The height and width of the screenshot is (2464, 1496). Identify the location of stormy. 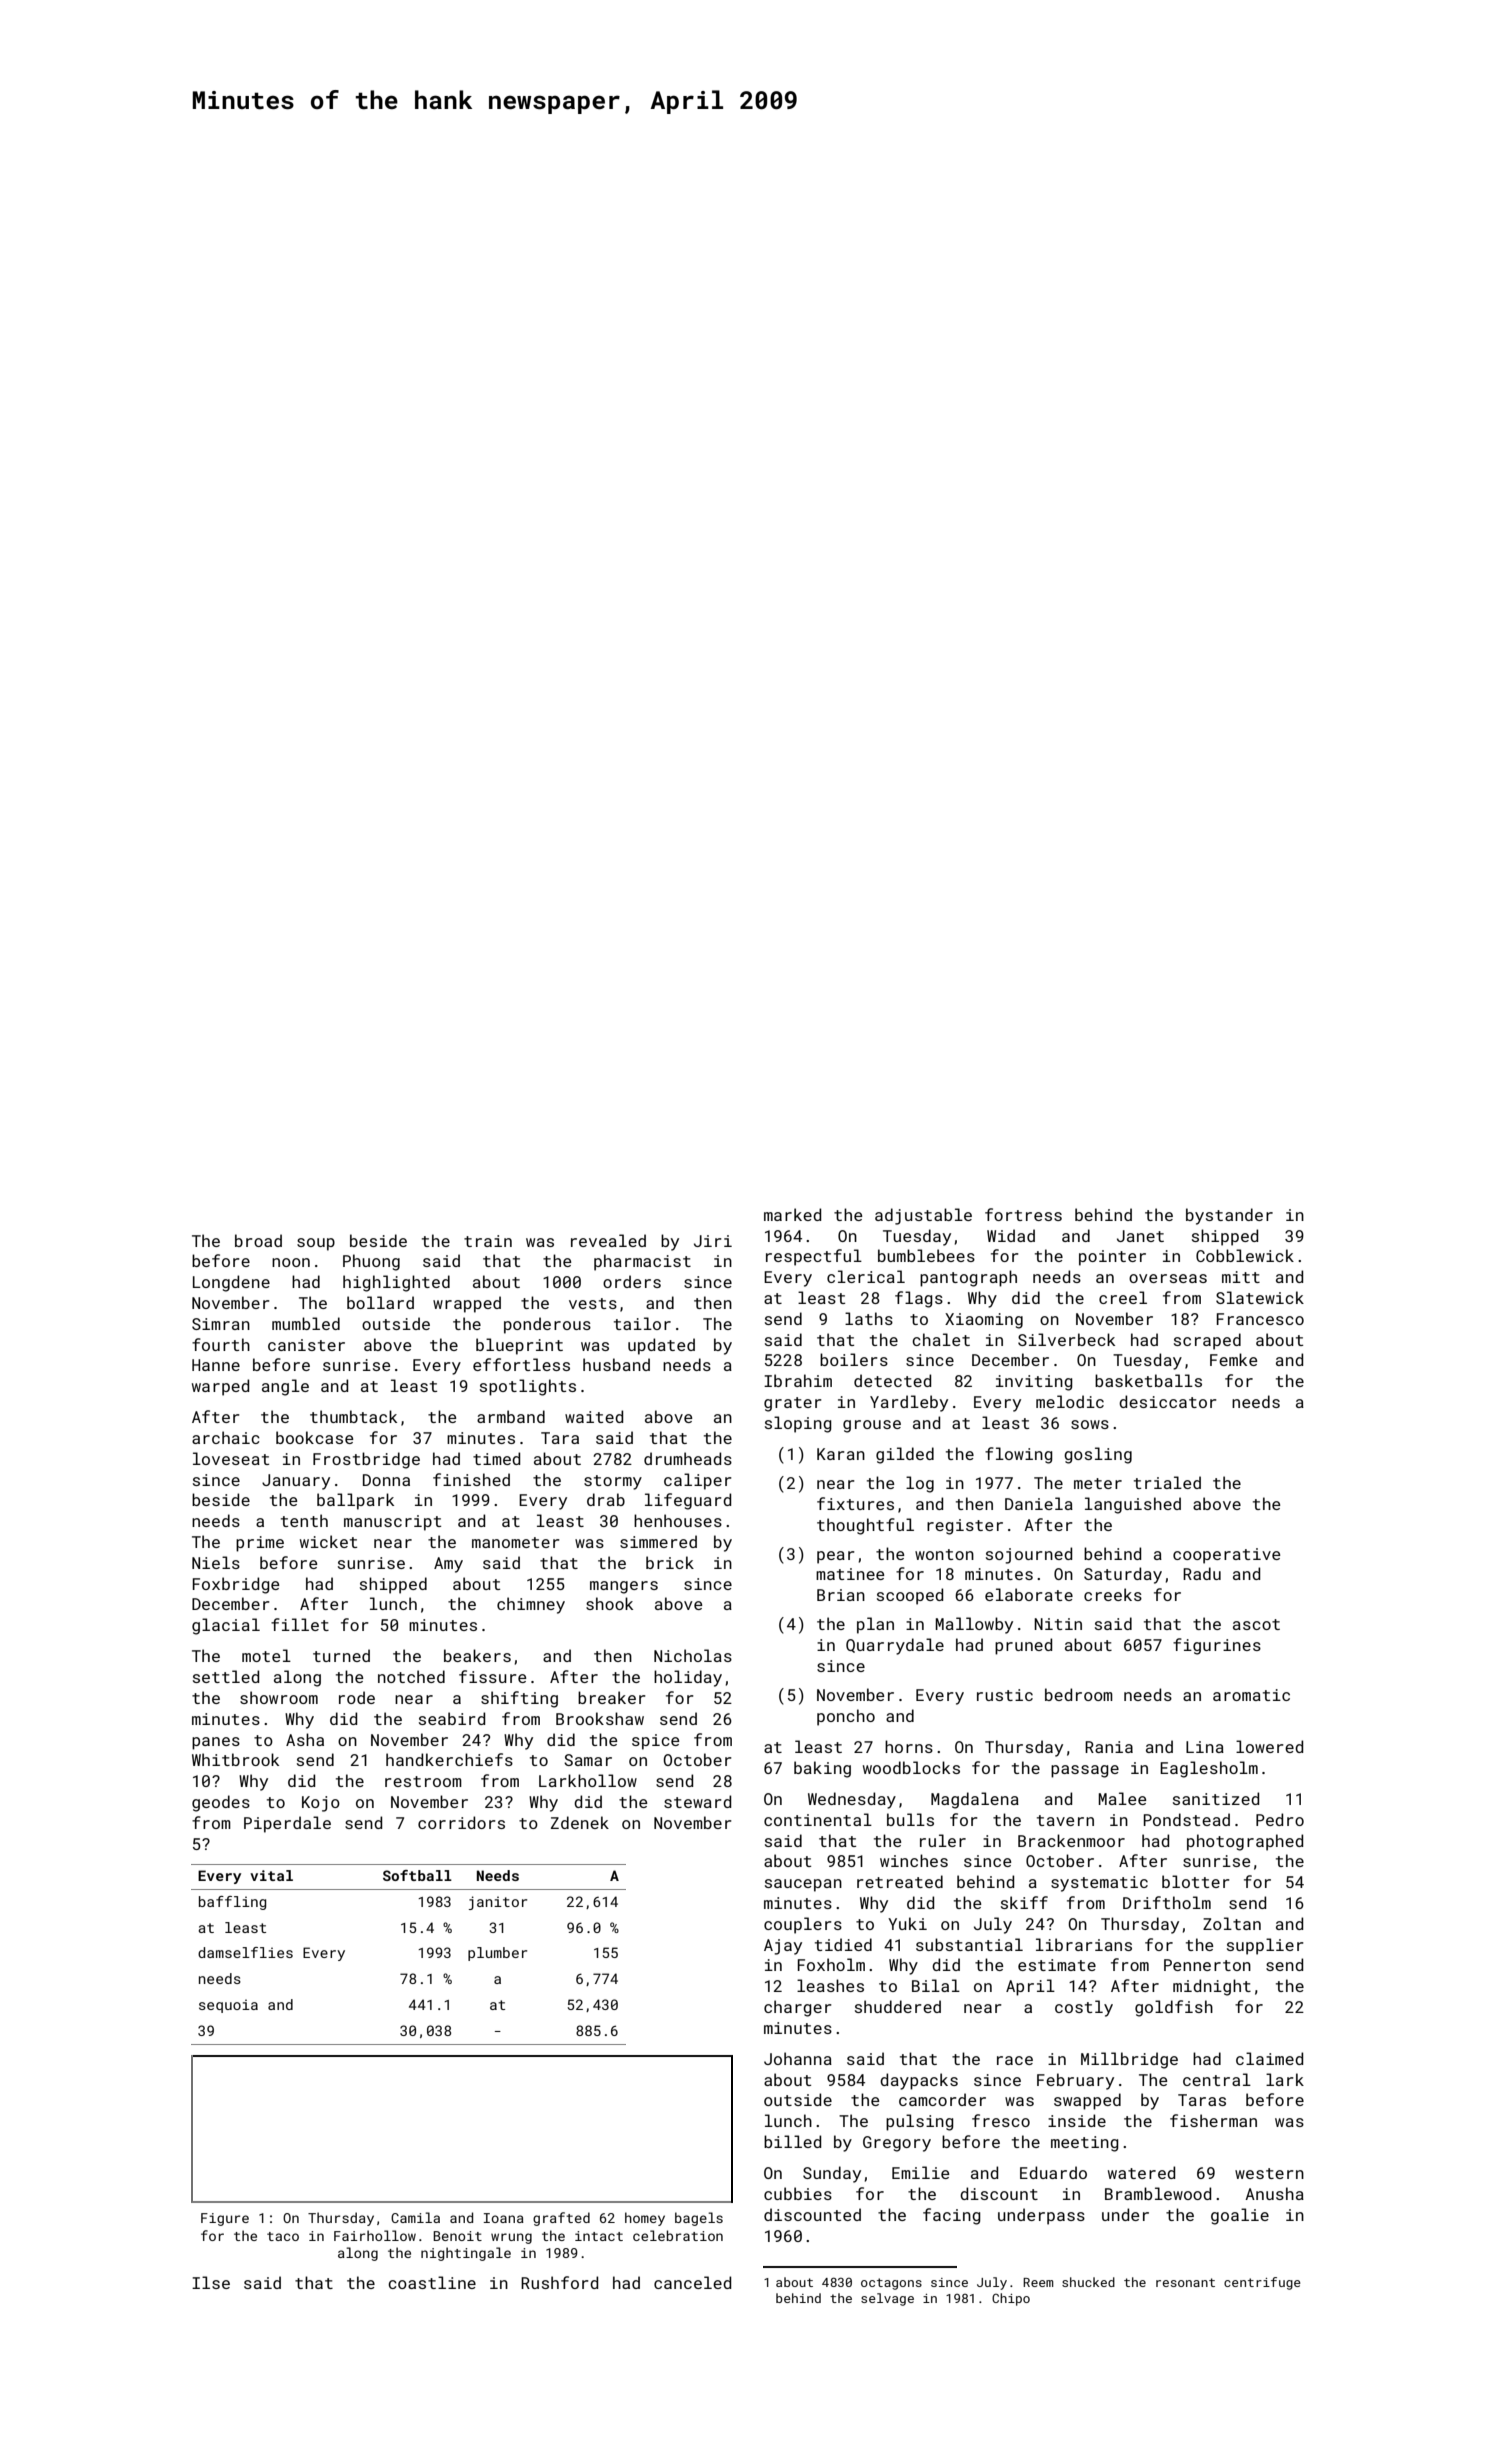
(613, 1482).
